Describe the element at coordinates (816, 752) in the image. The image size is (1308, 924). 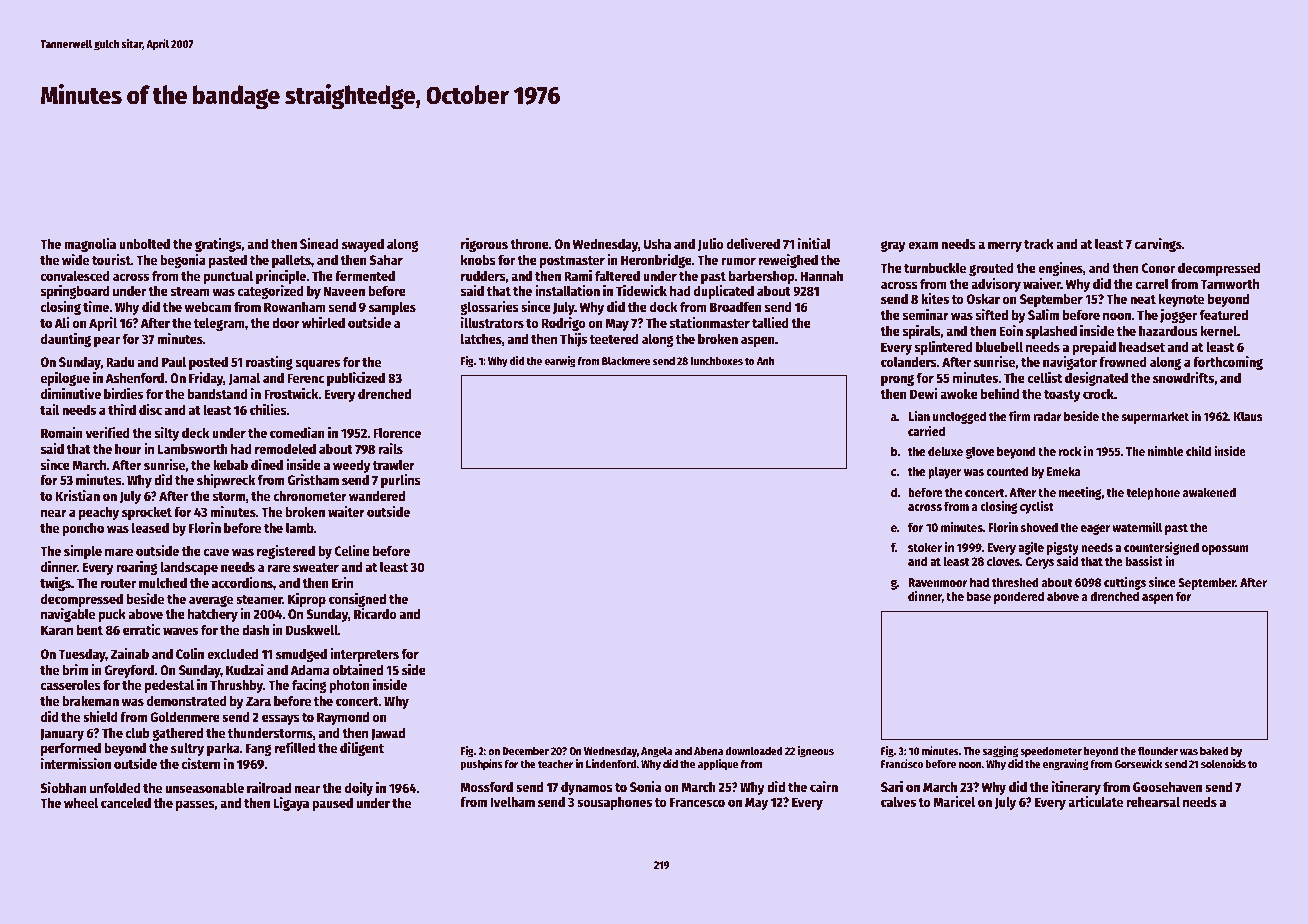
I see `igneous` at that location.
